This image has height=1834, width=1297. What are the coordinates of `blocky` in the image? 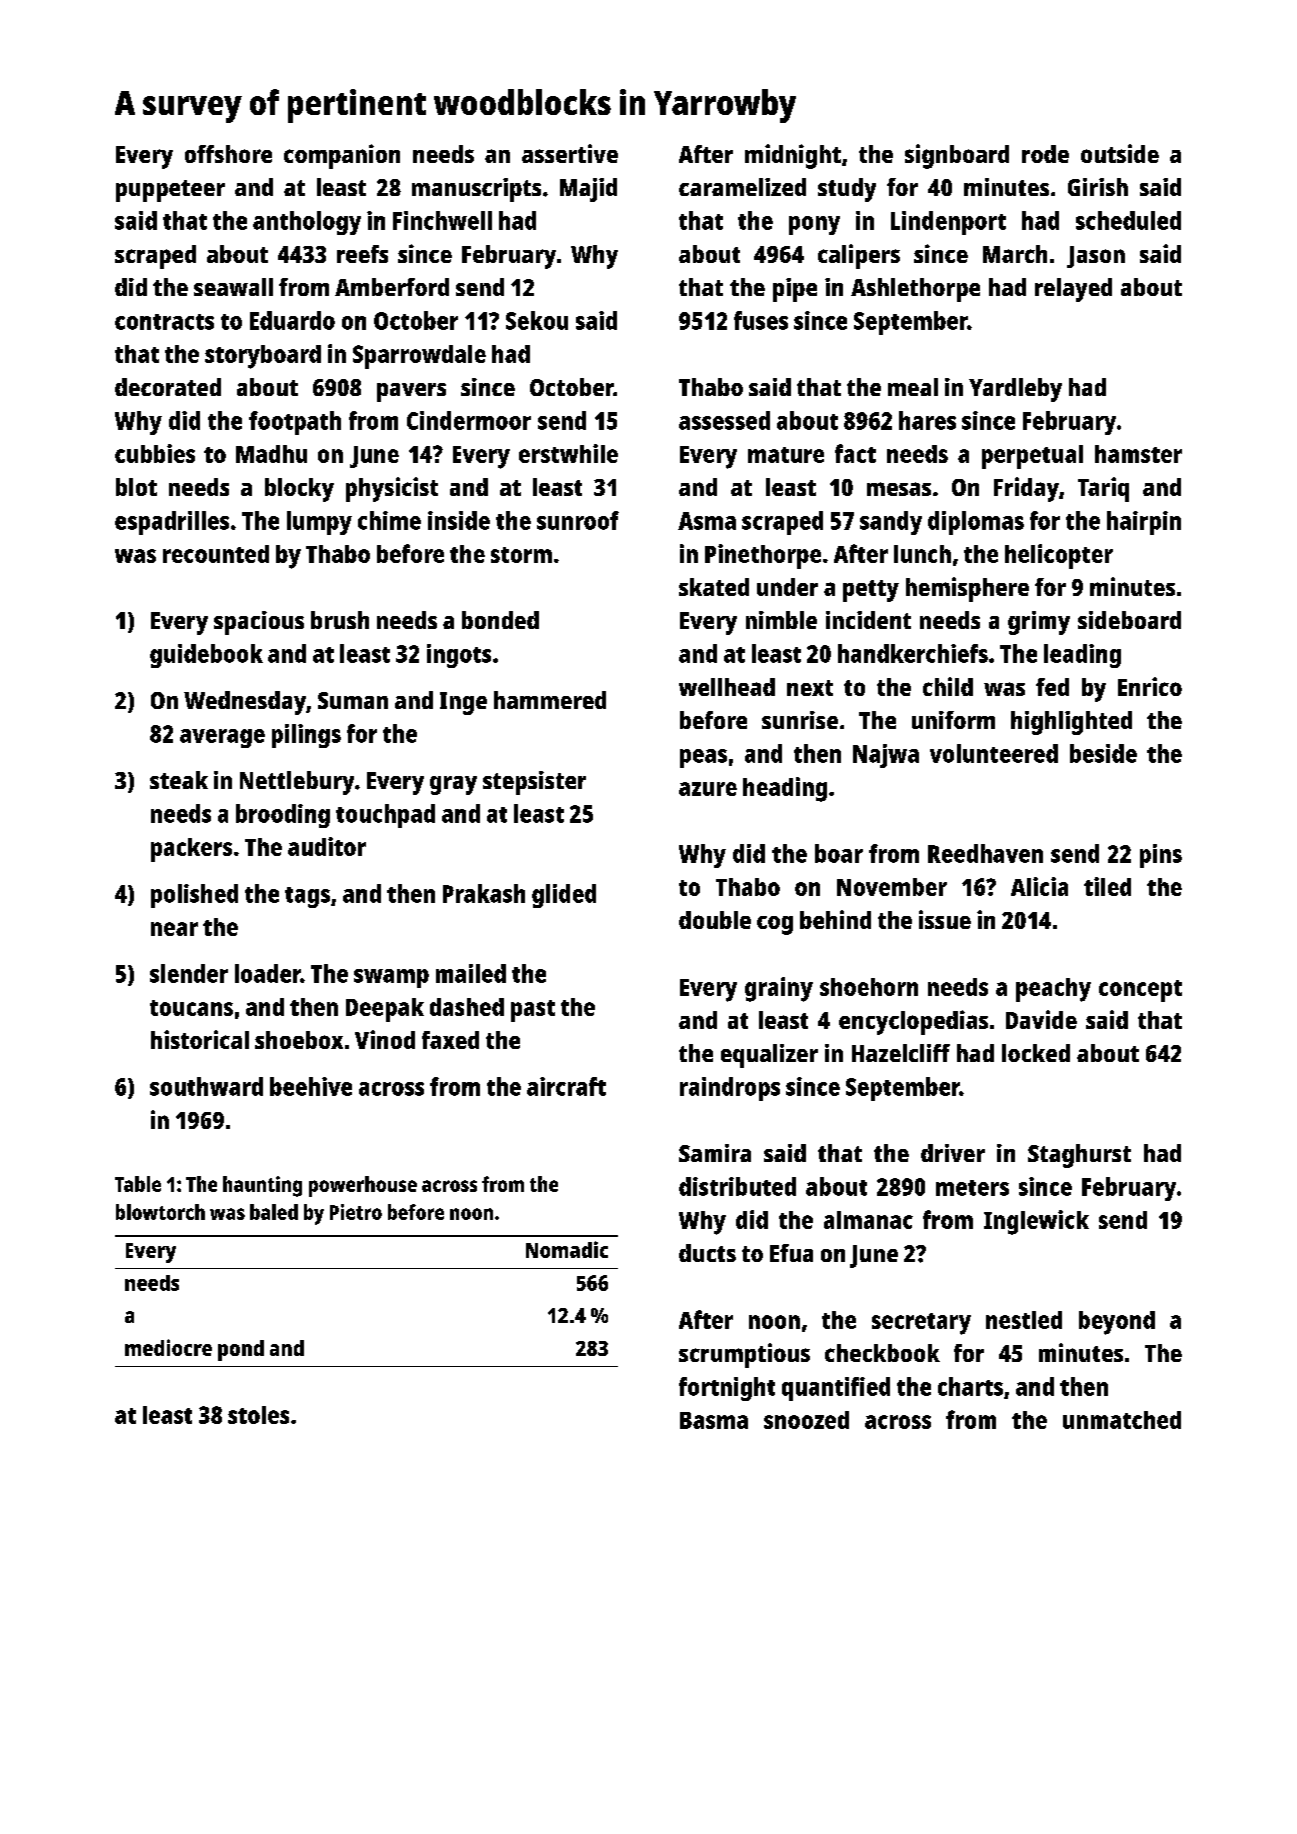 It's located at (299, 490).
